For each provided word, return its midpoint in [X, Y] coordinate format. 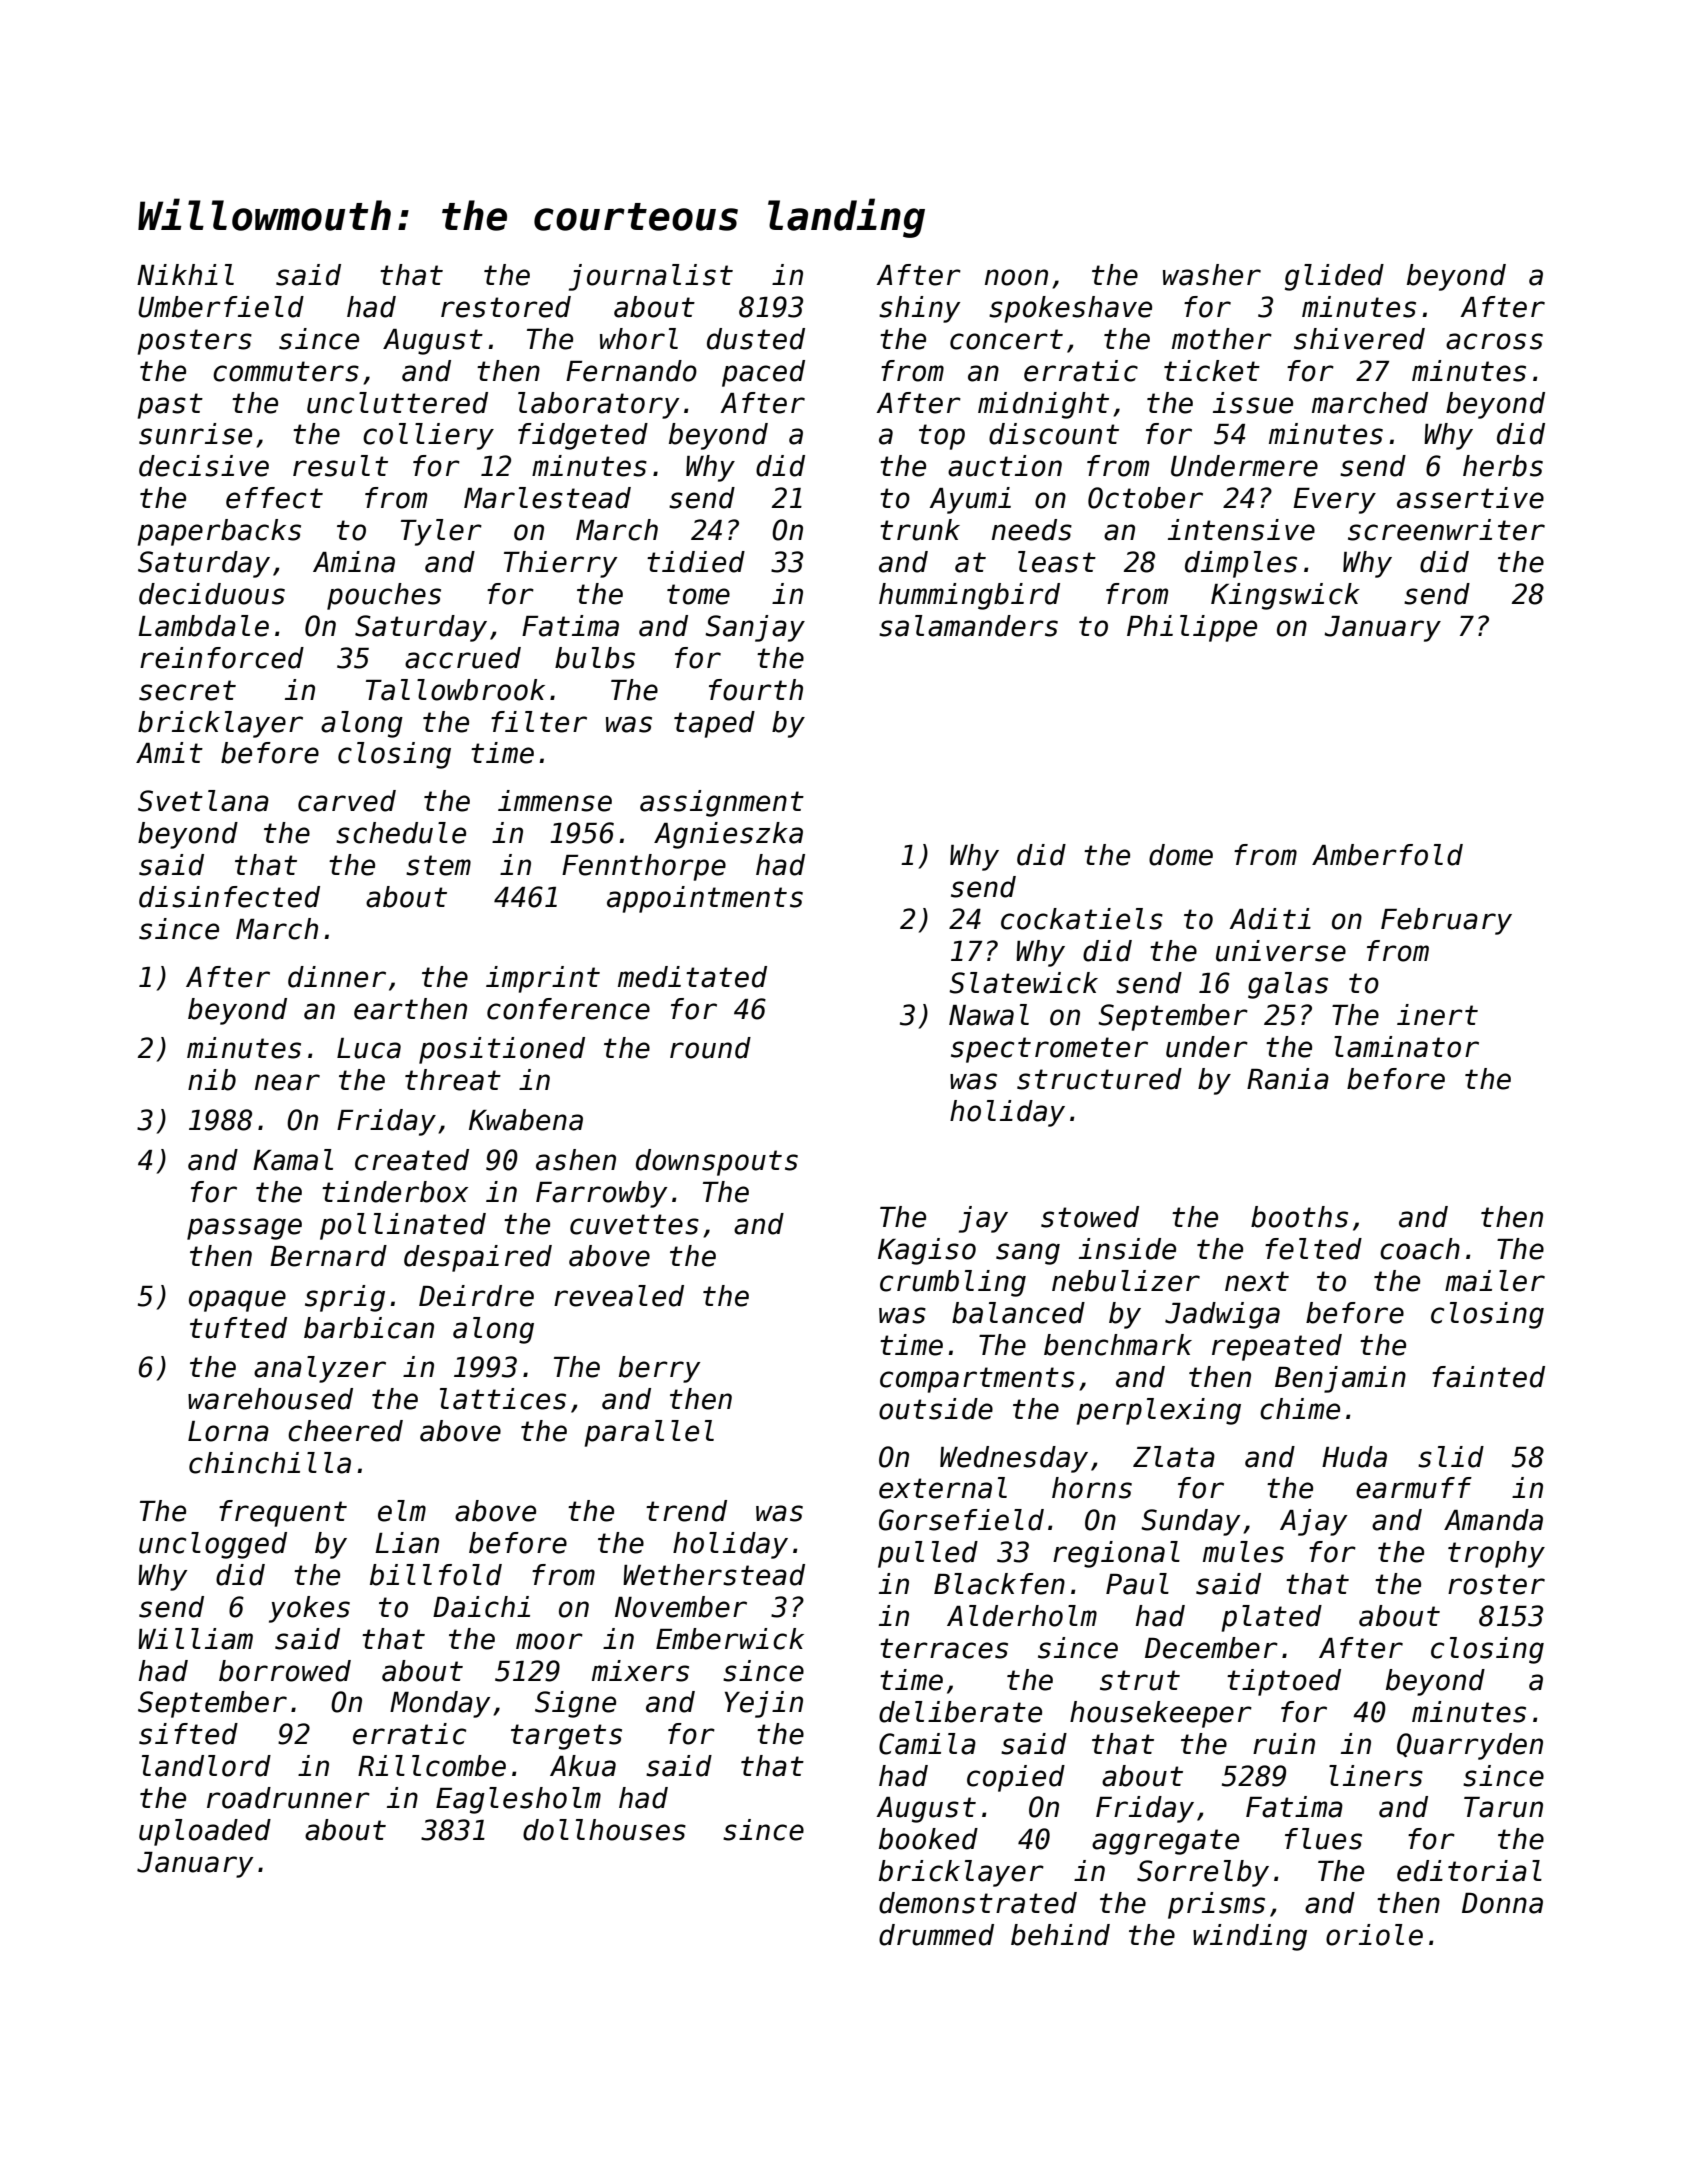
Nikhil [185, 274]
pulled [928, 1554]
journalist [651, 277]
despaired [478, 1258]
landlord [206, 1766]
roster [1496, 1584]
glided [1334, 277]
